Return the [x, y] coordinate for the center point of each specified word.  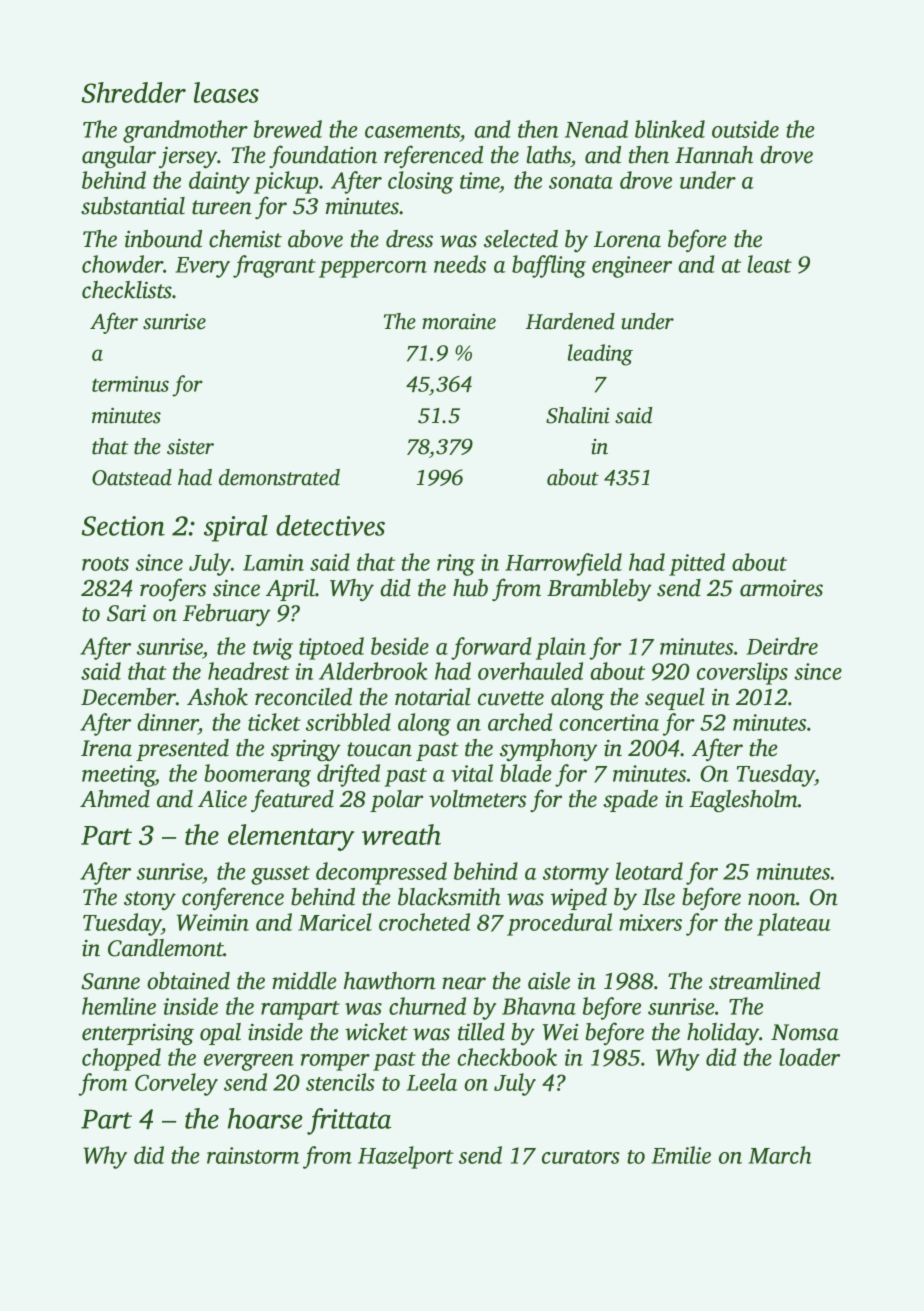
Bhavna [539, 1006]
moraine [459, 322]
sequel [674, 699]
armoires [781, 588]
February [226, 615]
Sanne [110, 981]
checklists [127, 290]
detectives [330, 525]
